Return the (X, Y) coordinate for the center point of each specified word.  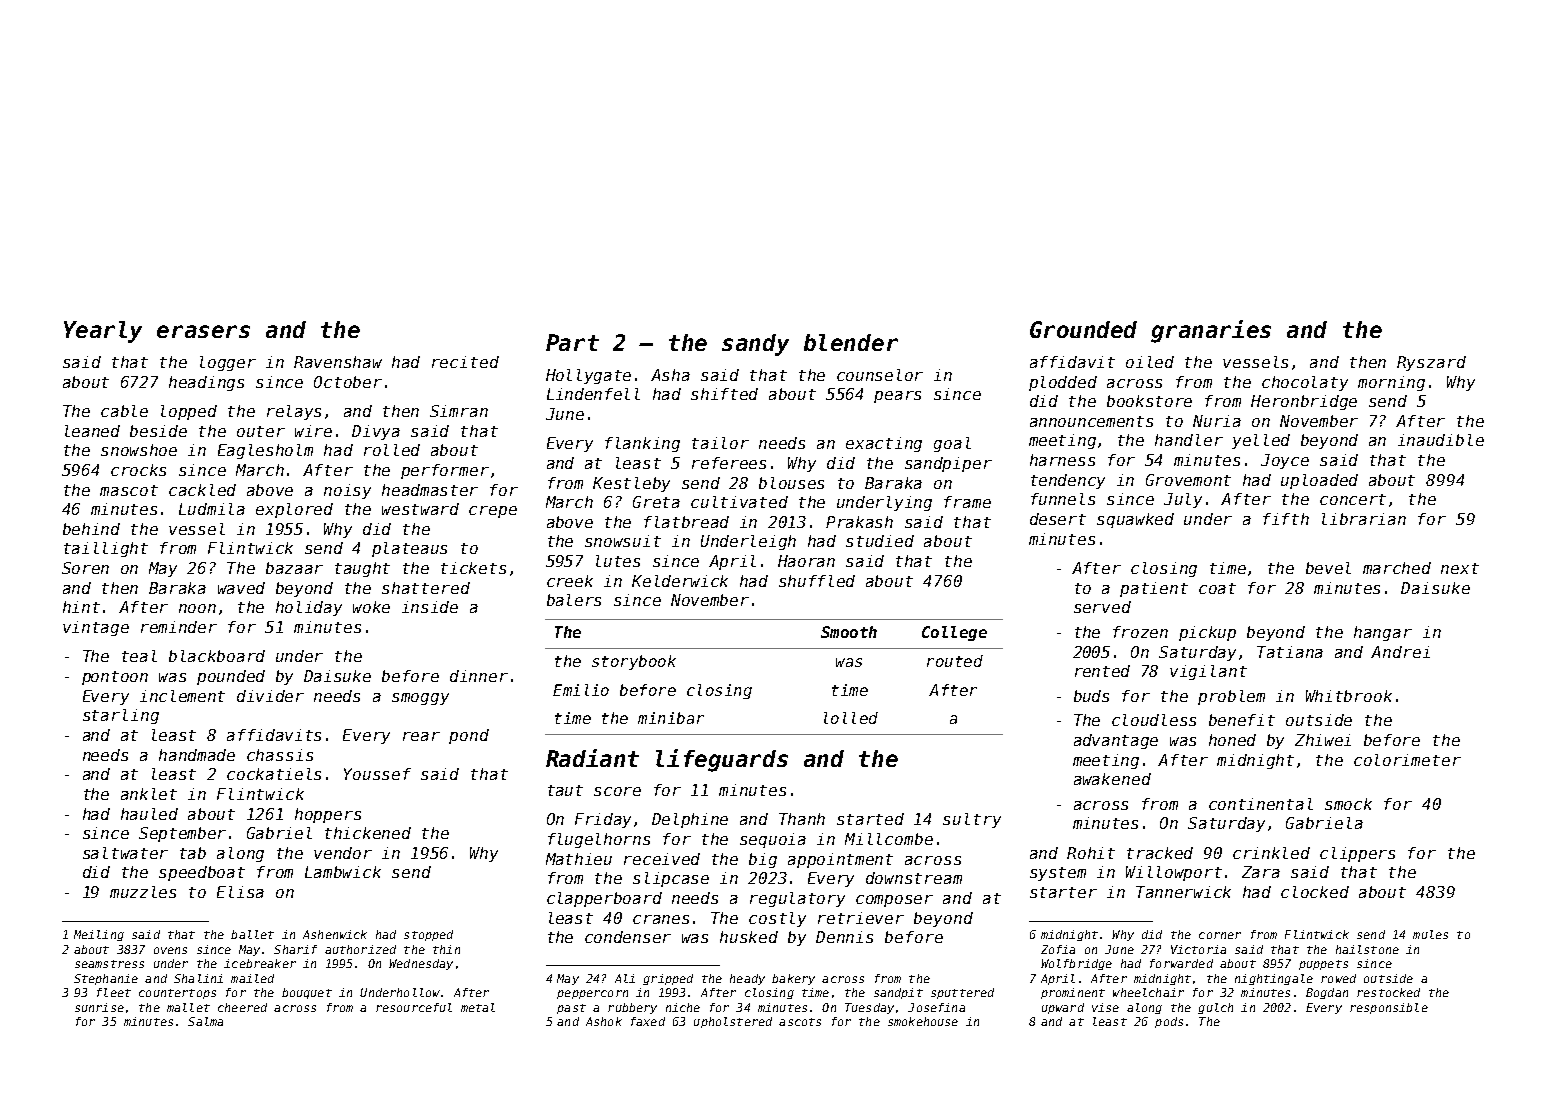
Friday (603, 820)
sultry (972, 820)
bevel (1328, 568)
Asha (670, 375)
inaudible (1441, 440)
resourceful (414, 1007)
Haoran (806, 561)
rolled (392, 450)
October (348, 382)
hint (81, 607)
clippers (1357, 854)
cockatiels (274, 774)
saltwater (125, 853)
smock (1348, 804)
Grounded (1083, 329)
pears (897, 397)
